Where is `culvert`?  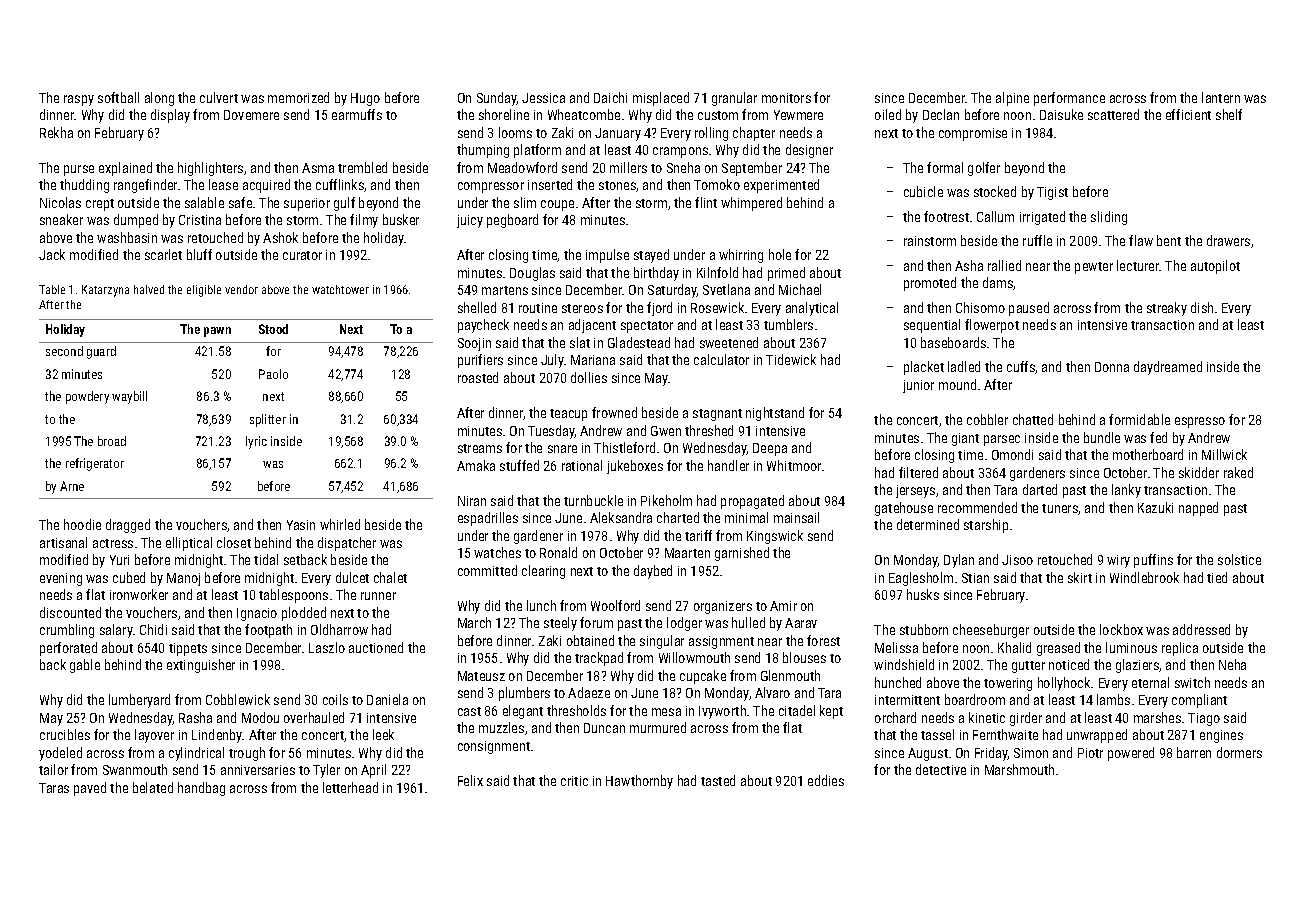 culvert is located at coordinates (219, 97).
